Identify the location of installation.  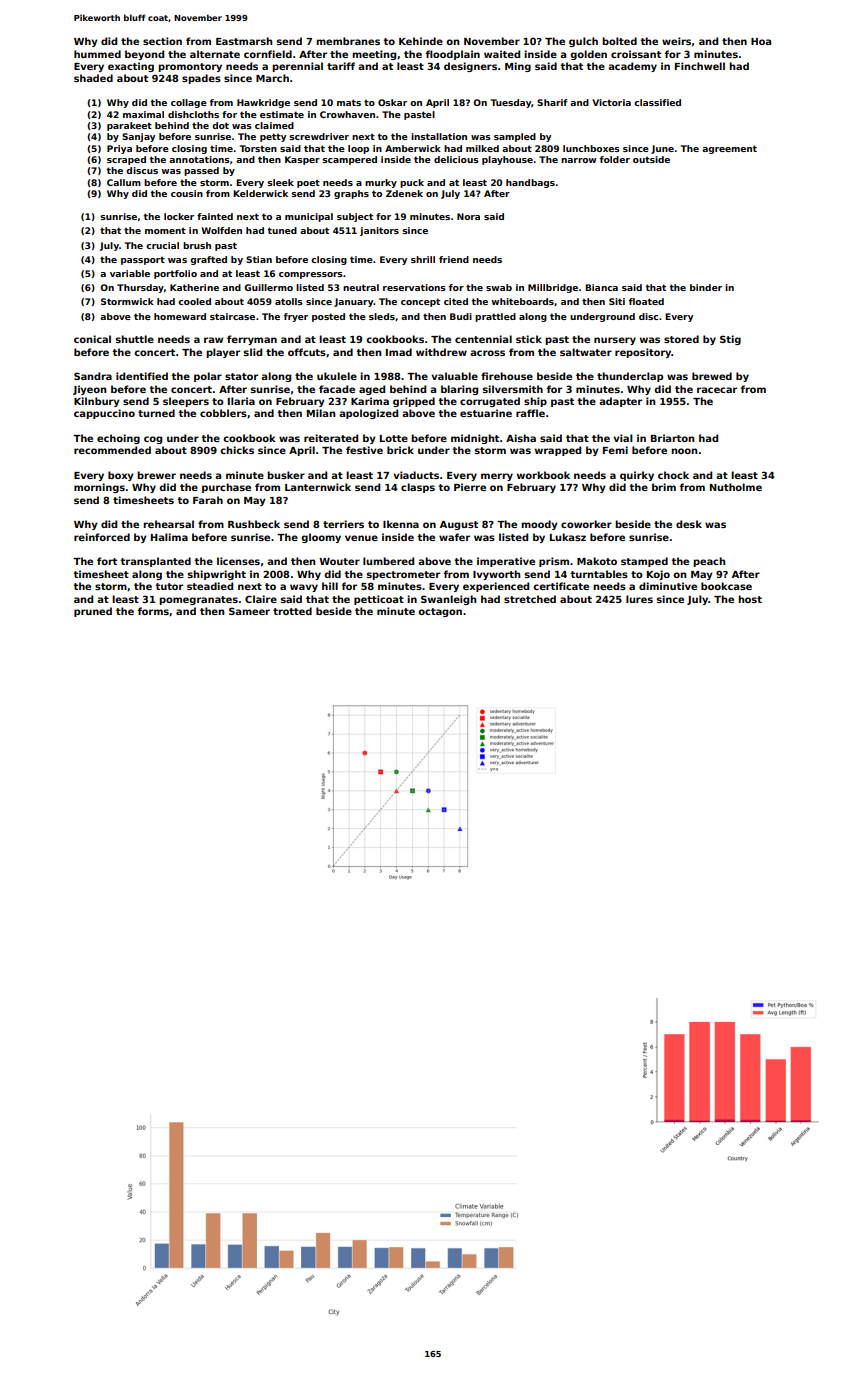
(439, 136).
